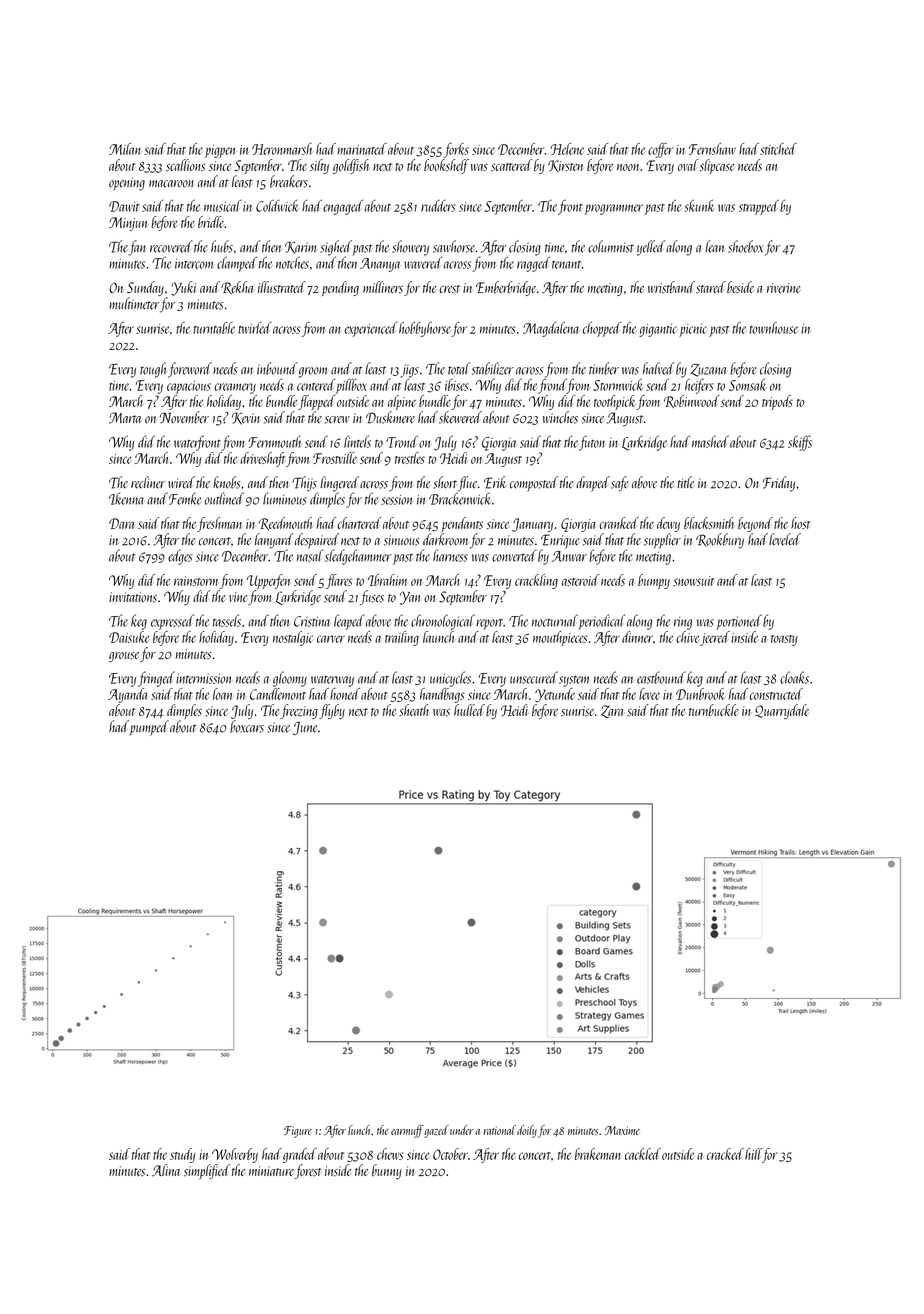 This page has height=1314, width=924. What do you see at coordinates (298, 1132) in the page?
I see `Figure` at bounding box center [298, 1132].
